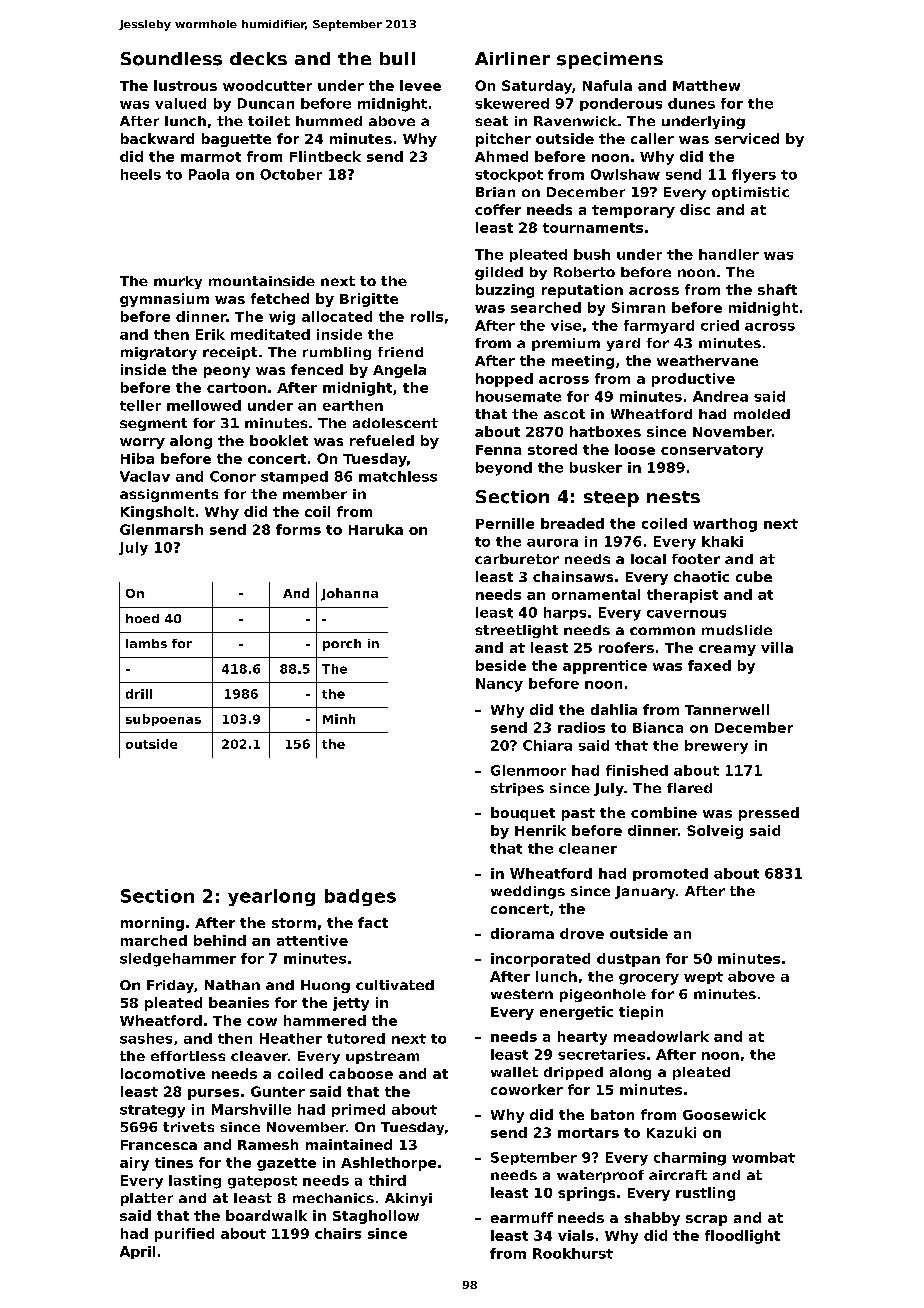 This screenshot has width=924, height=1308. Describe the element at coordinates (338, 1233) in the screenshot. I see `chairs` at that location.
